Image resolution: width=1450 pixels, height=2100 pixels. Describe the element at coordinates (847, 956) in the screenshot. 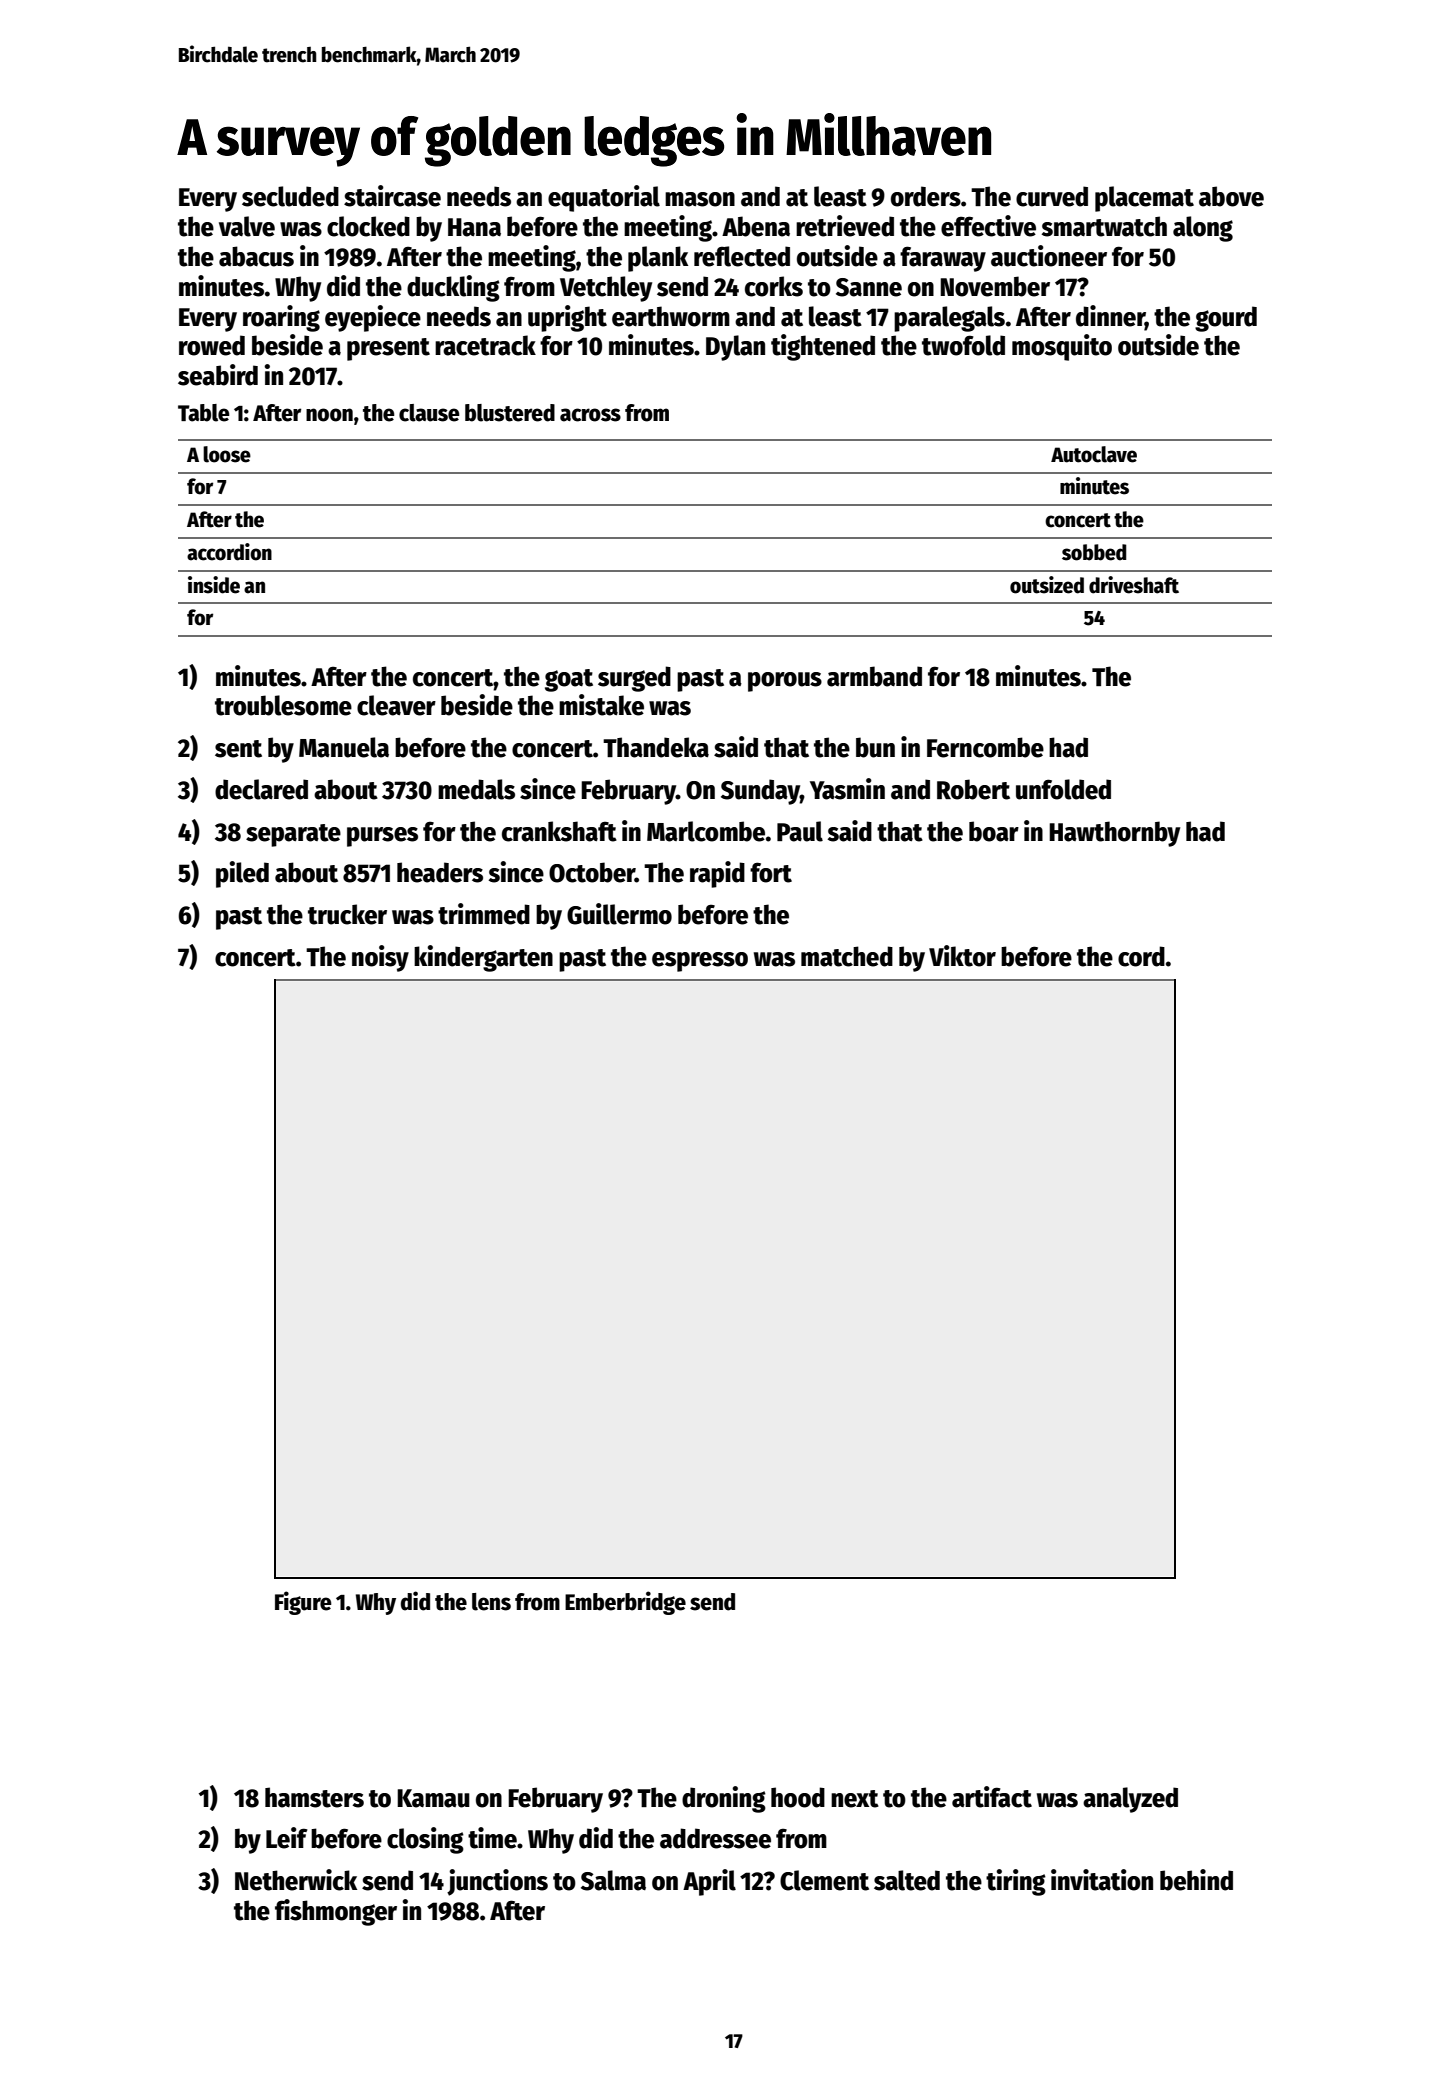

I see `matched` at that location.
